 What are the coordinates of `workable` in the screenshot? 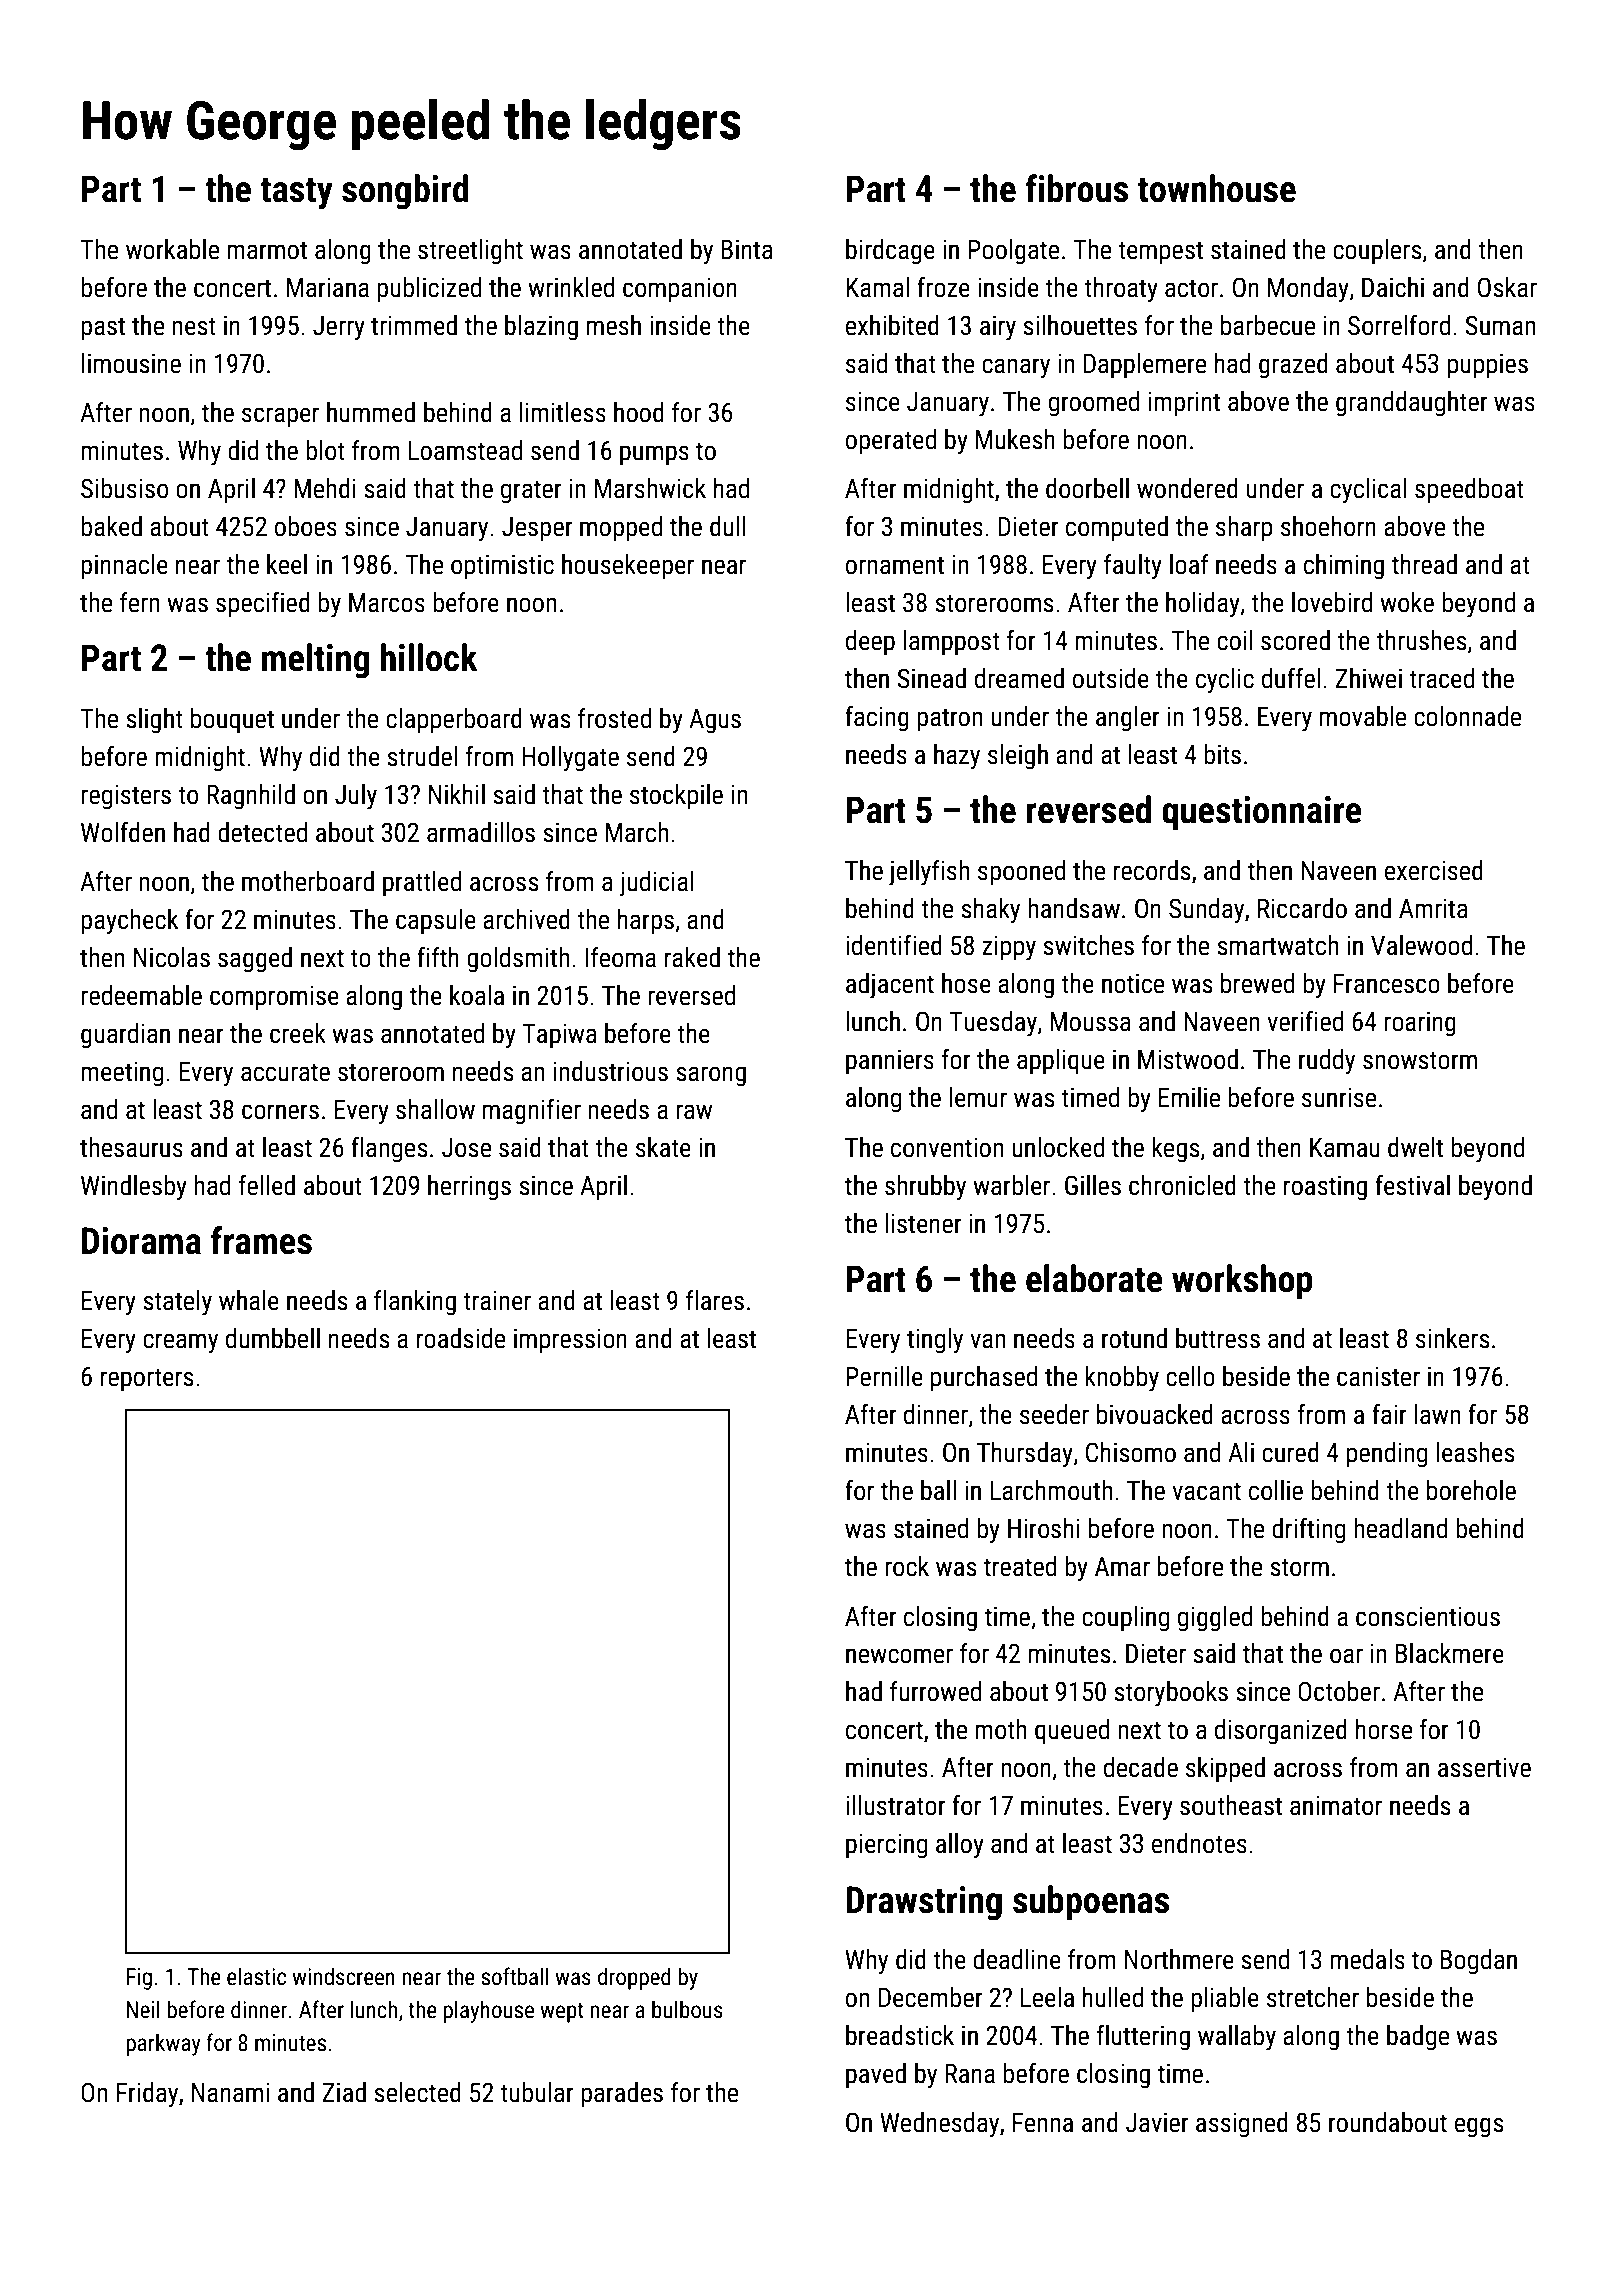 It's located at (172, 249).
